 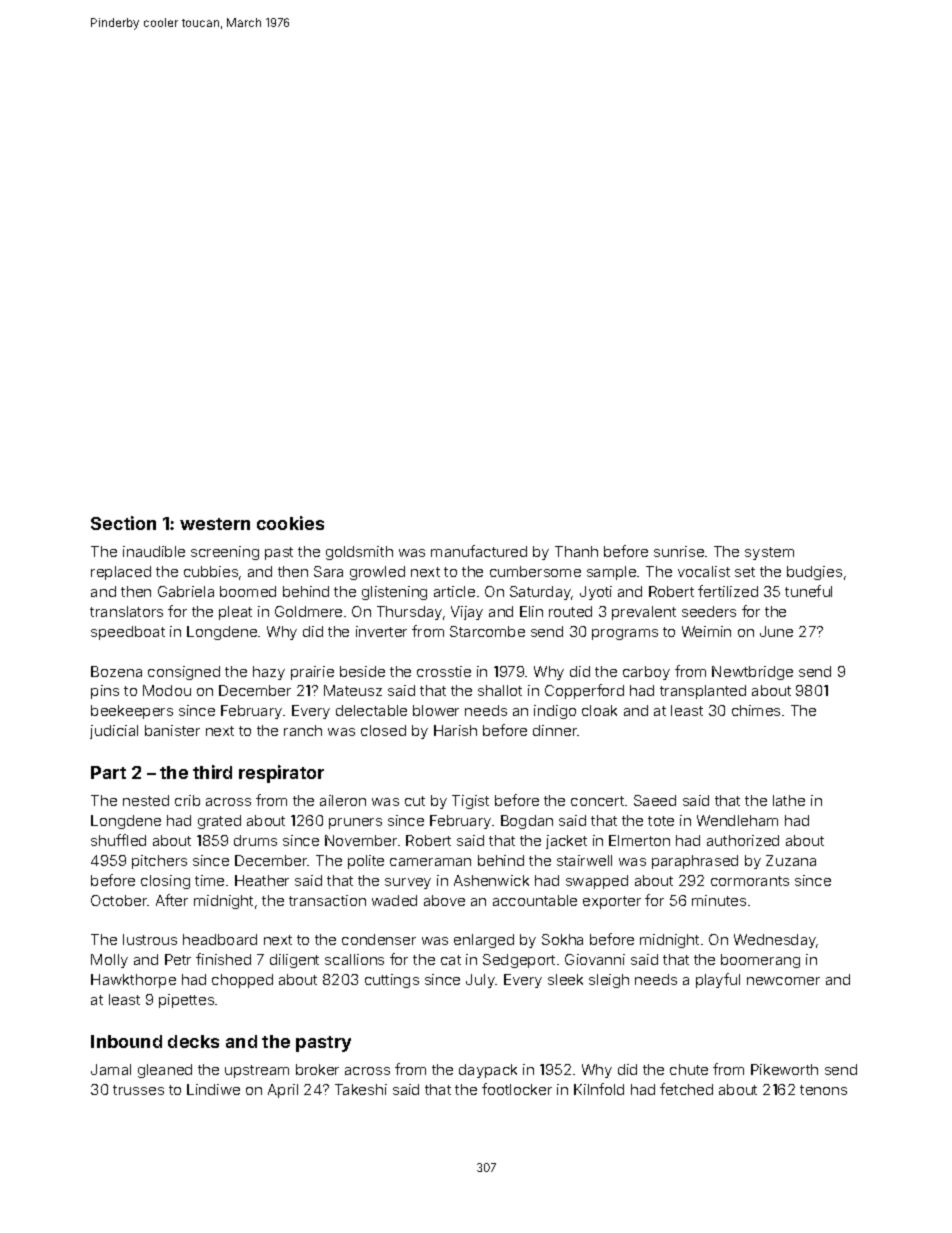 What do you see at coordinates (527, 822) in the screenshot?
I see `Bogdan` at bounding box center [527, 822].
